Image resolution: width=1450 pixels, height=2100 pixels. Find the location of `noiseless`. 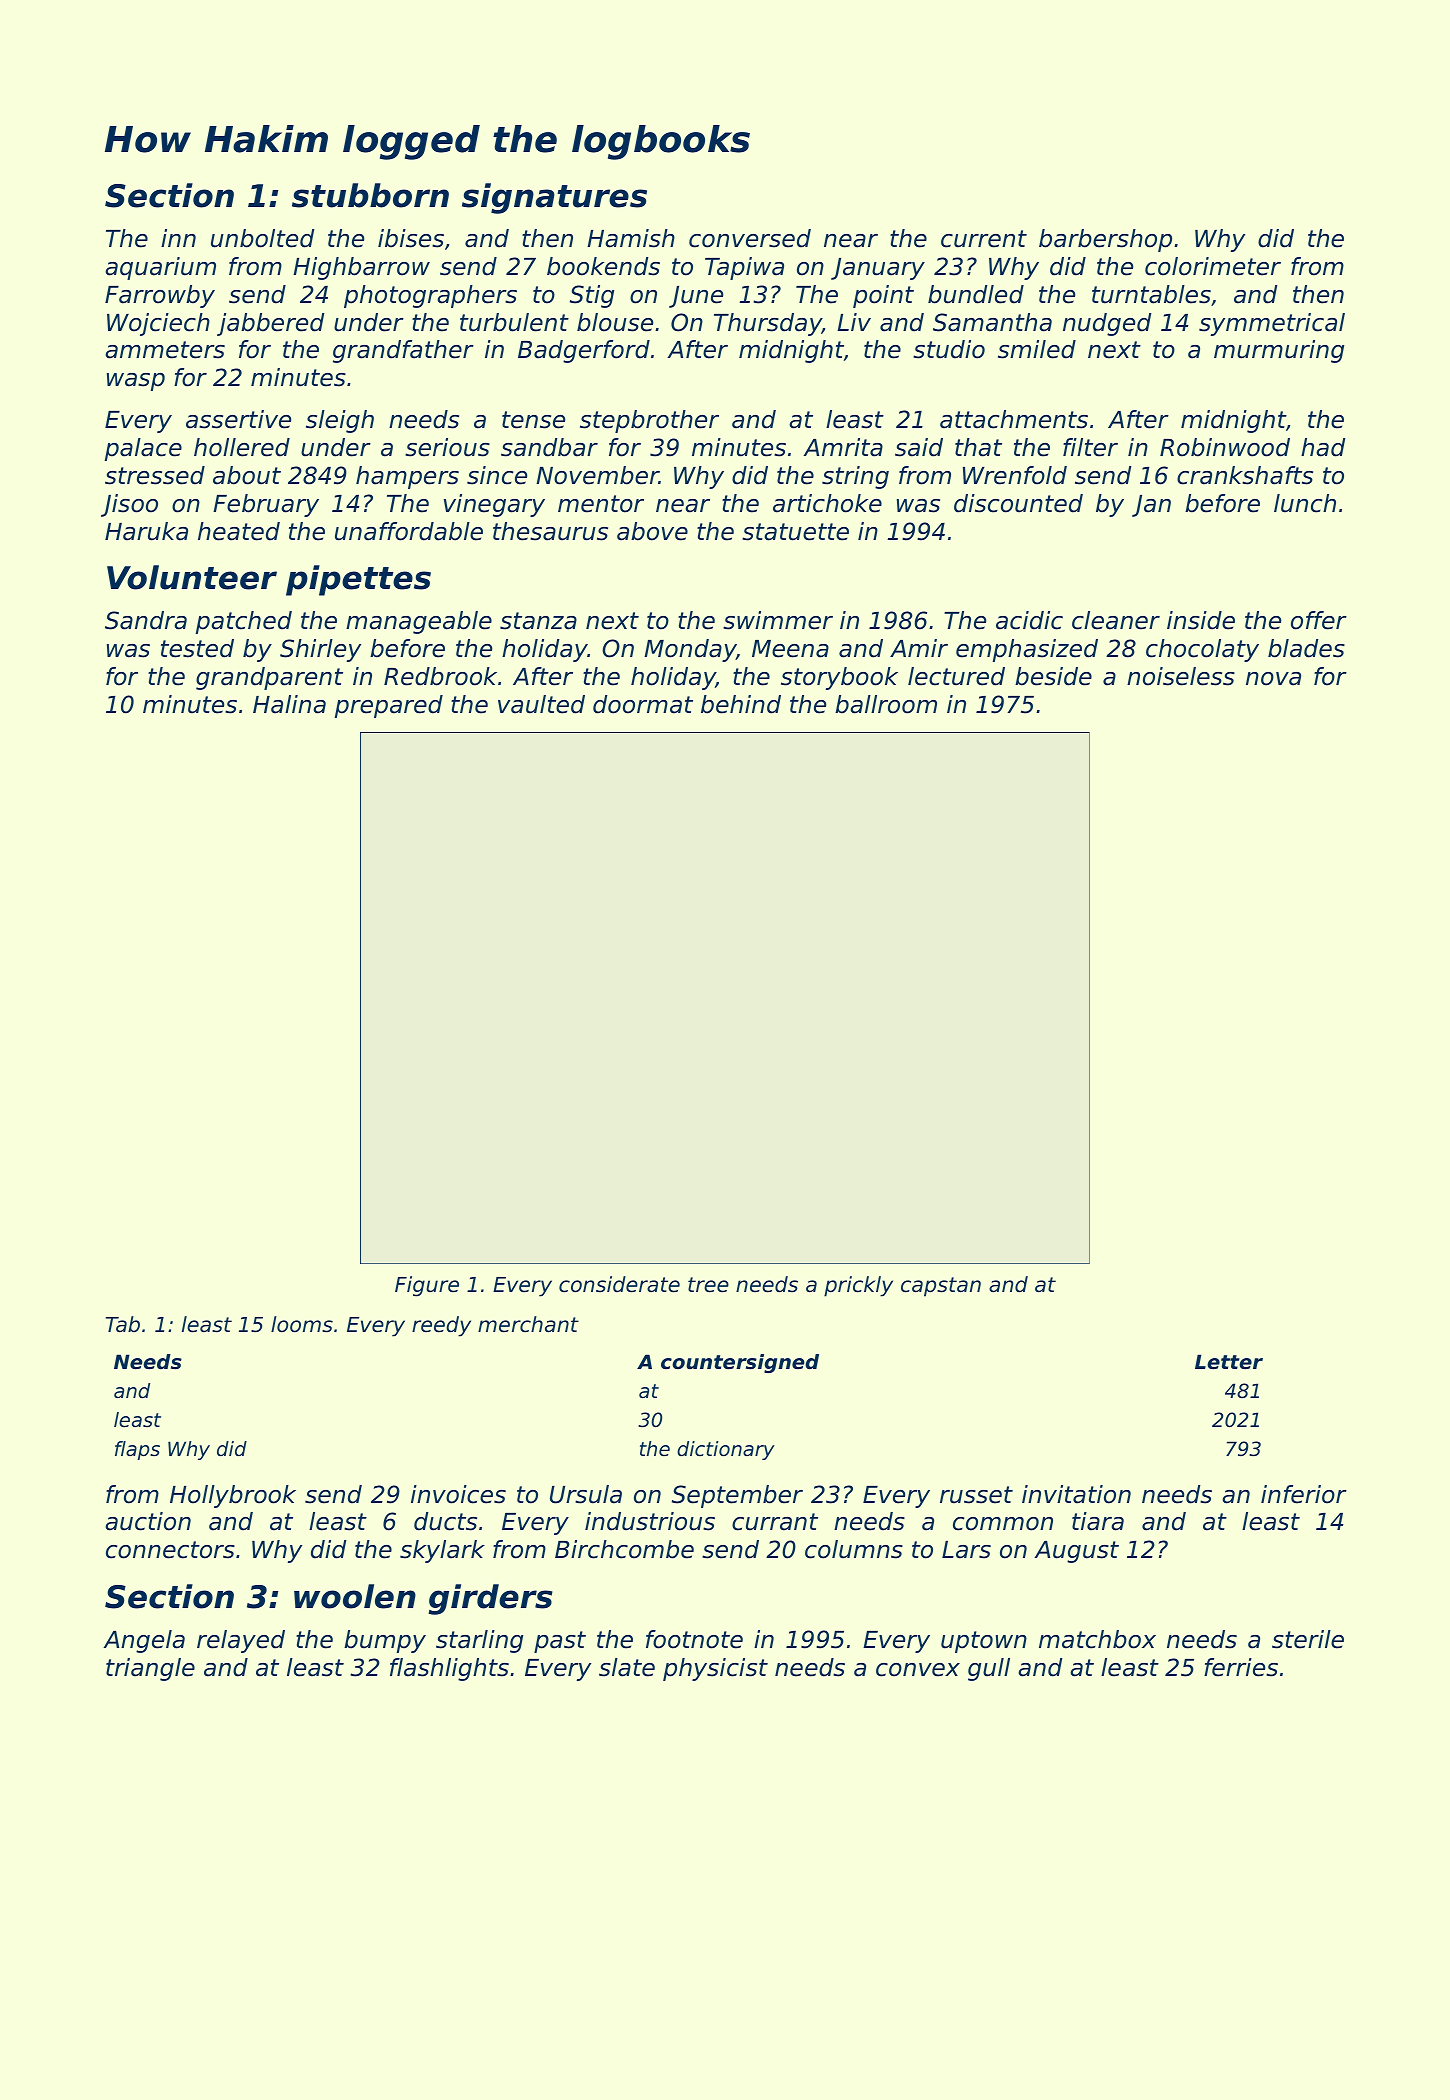

noiseless is located at coordinates (1181, 676).
